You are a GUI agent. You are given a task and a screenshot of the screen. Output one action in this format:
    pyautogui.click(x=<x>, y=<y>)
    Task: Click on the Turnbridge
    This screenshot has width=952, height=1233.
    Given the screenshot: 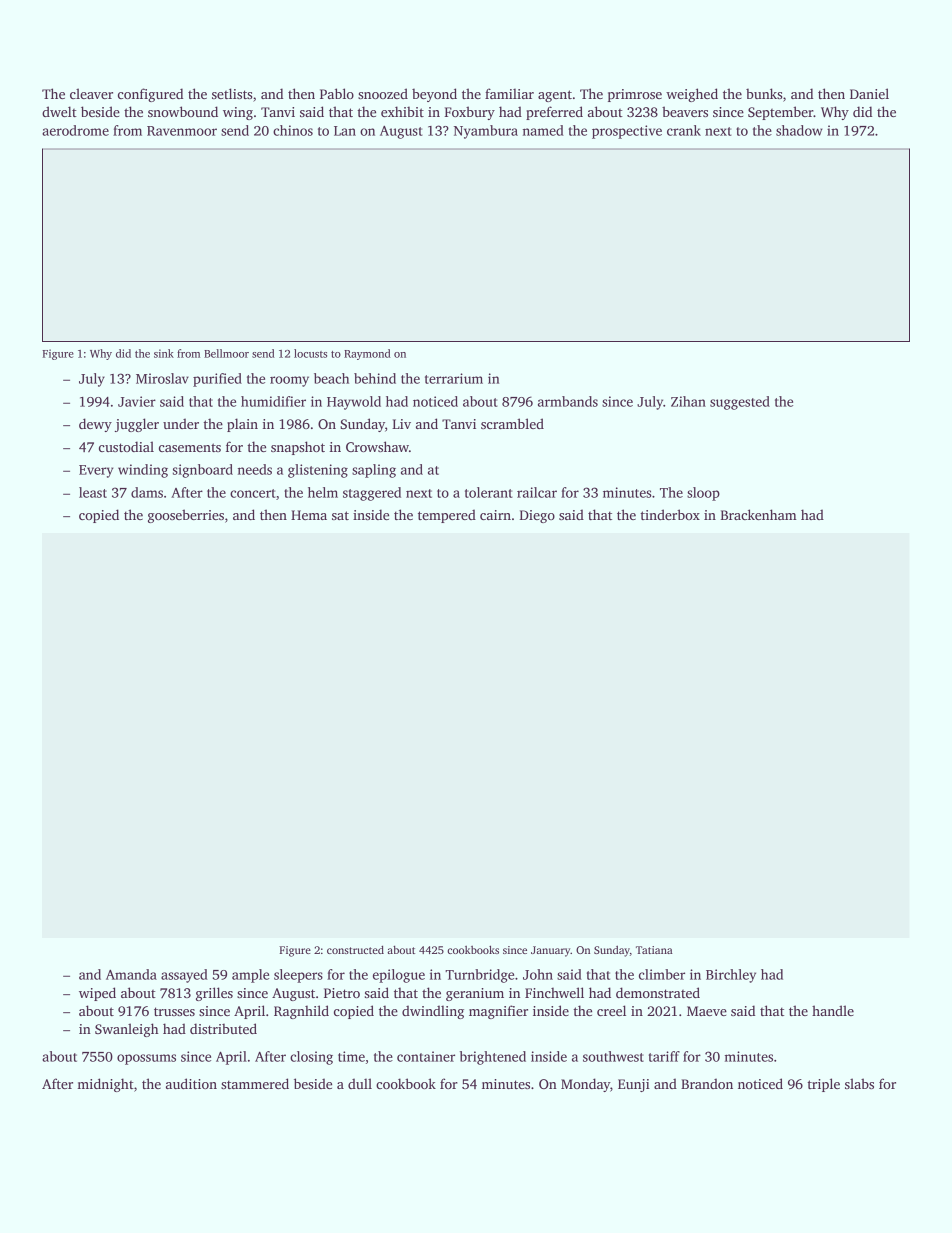 What is the action you would take?
    pyautogui.click(x=479, y=976)
